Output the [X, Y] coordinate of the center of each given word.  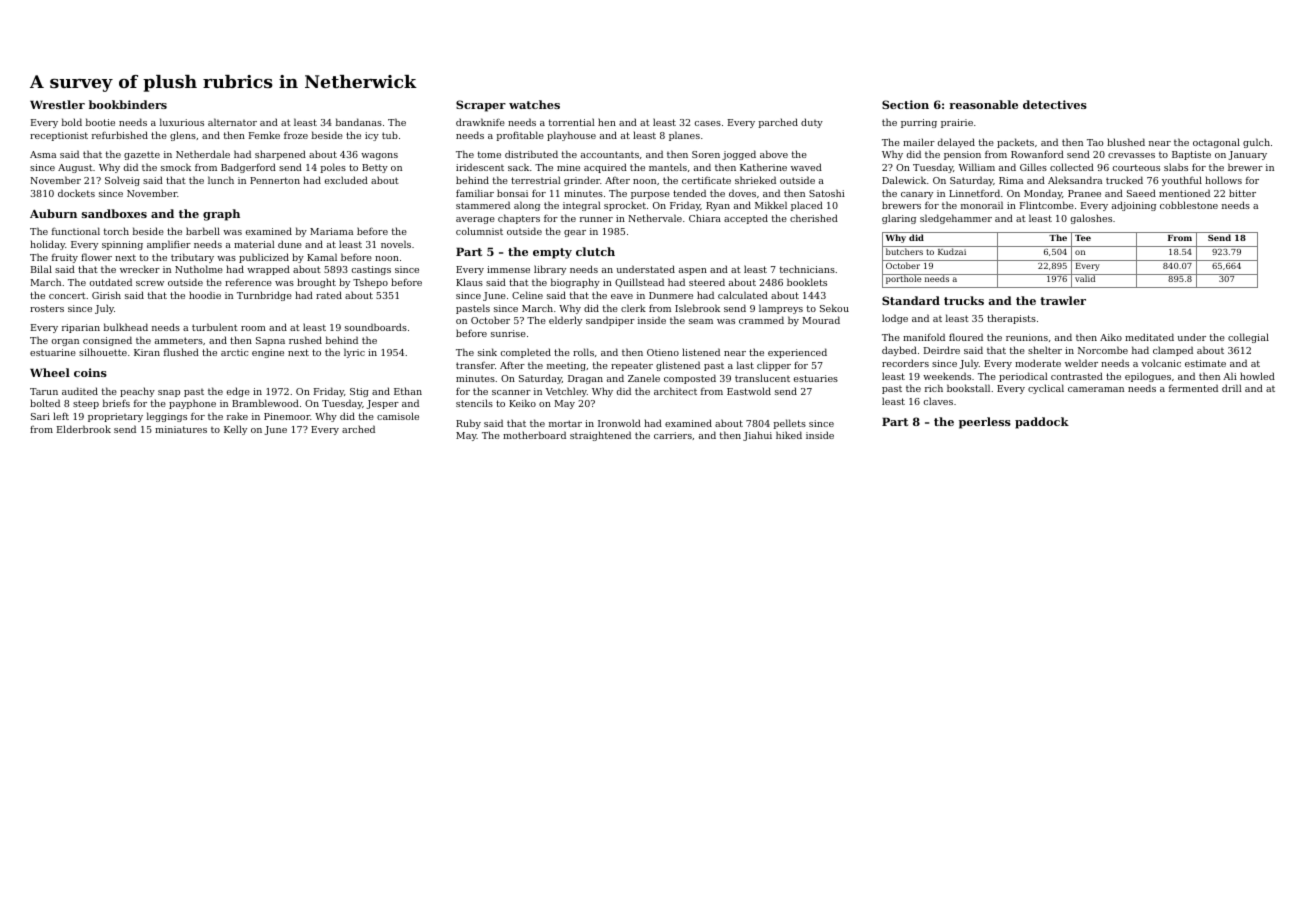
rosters [47, 308]
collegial [1248, 338]
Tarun [44, 391]
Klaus [469, 282]
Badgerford [248, 168]
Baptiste [1191, 155]
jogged [739, 155]
